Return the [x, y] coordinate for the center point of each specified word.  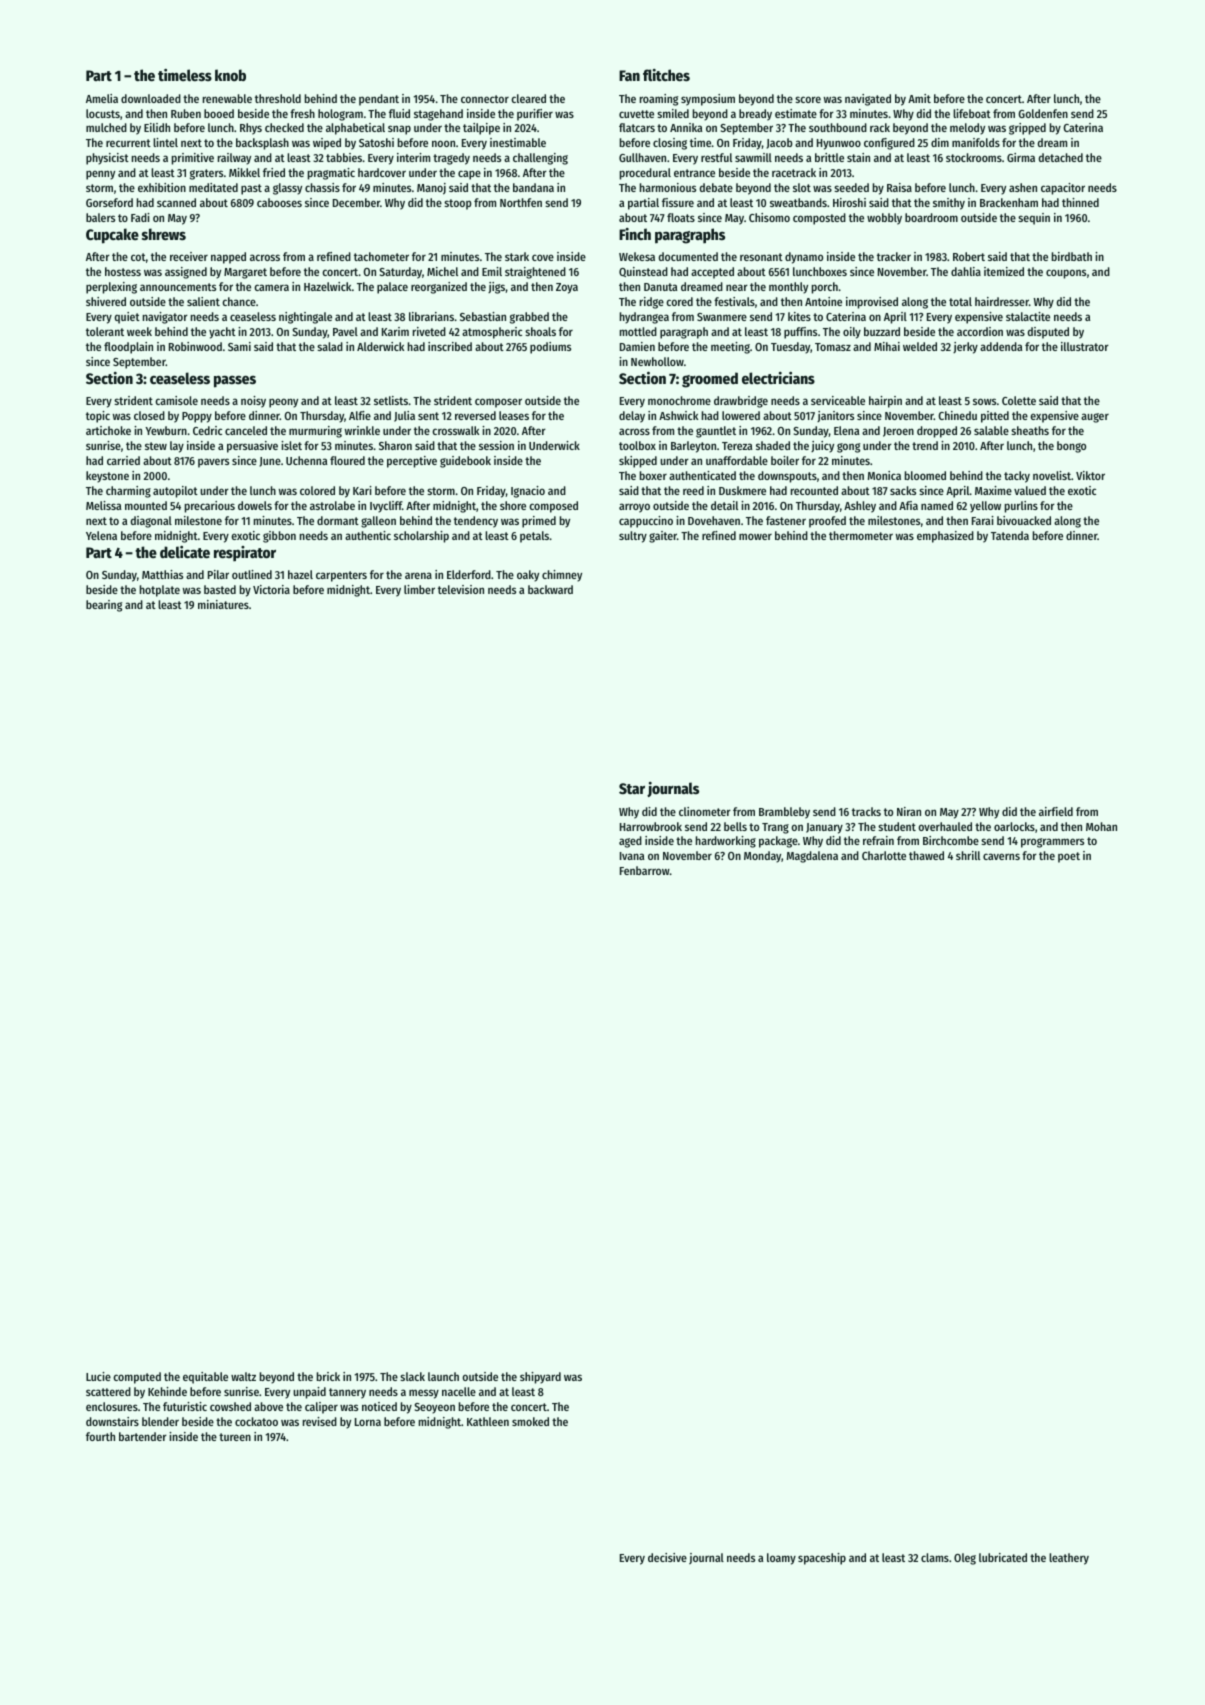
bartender [143, 1436]
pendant [379, 100]
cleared [528, 98]
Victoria [271, 589]
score [808, 99]
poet [1069, 857]
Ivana [632, 856]
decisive [667, 1557]
